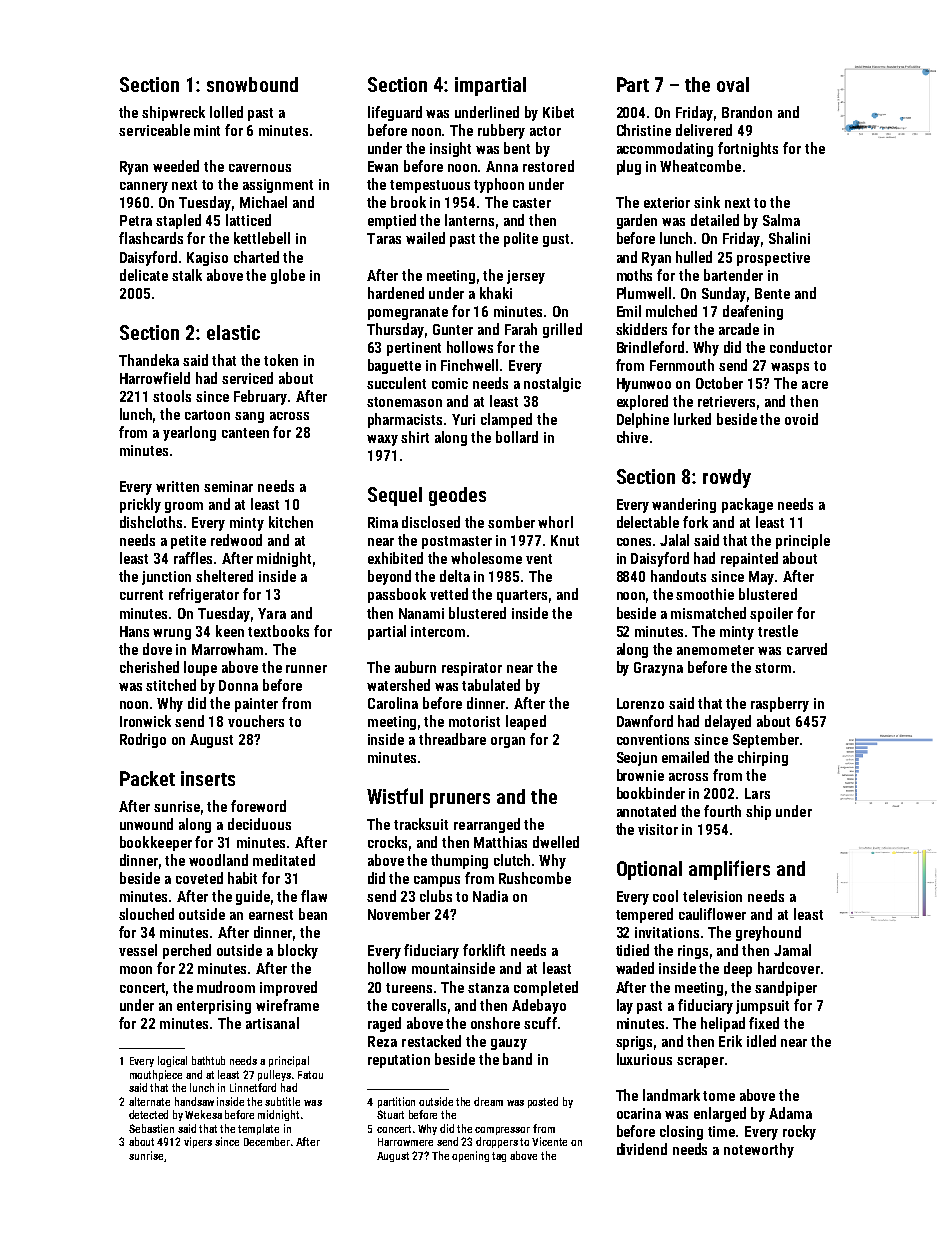 The height and width of the page is (1233, 952). What do you see at coordinates (455, 576) in the page?
I see `delta` at bounding box center [455, 576].
